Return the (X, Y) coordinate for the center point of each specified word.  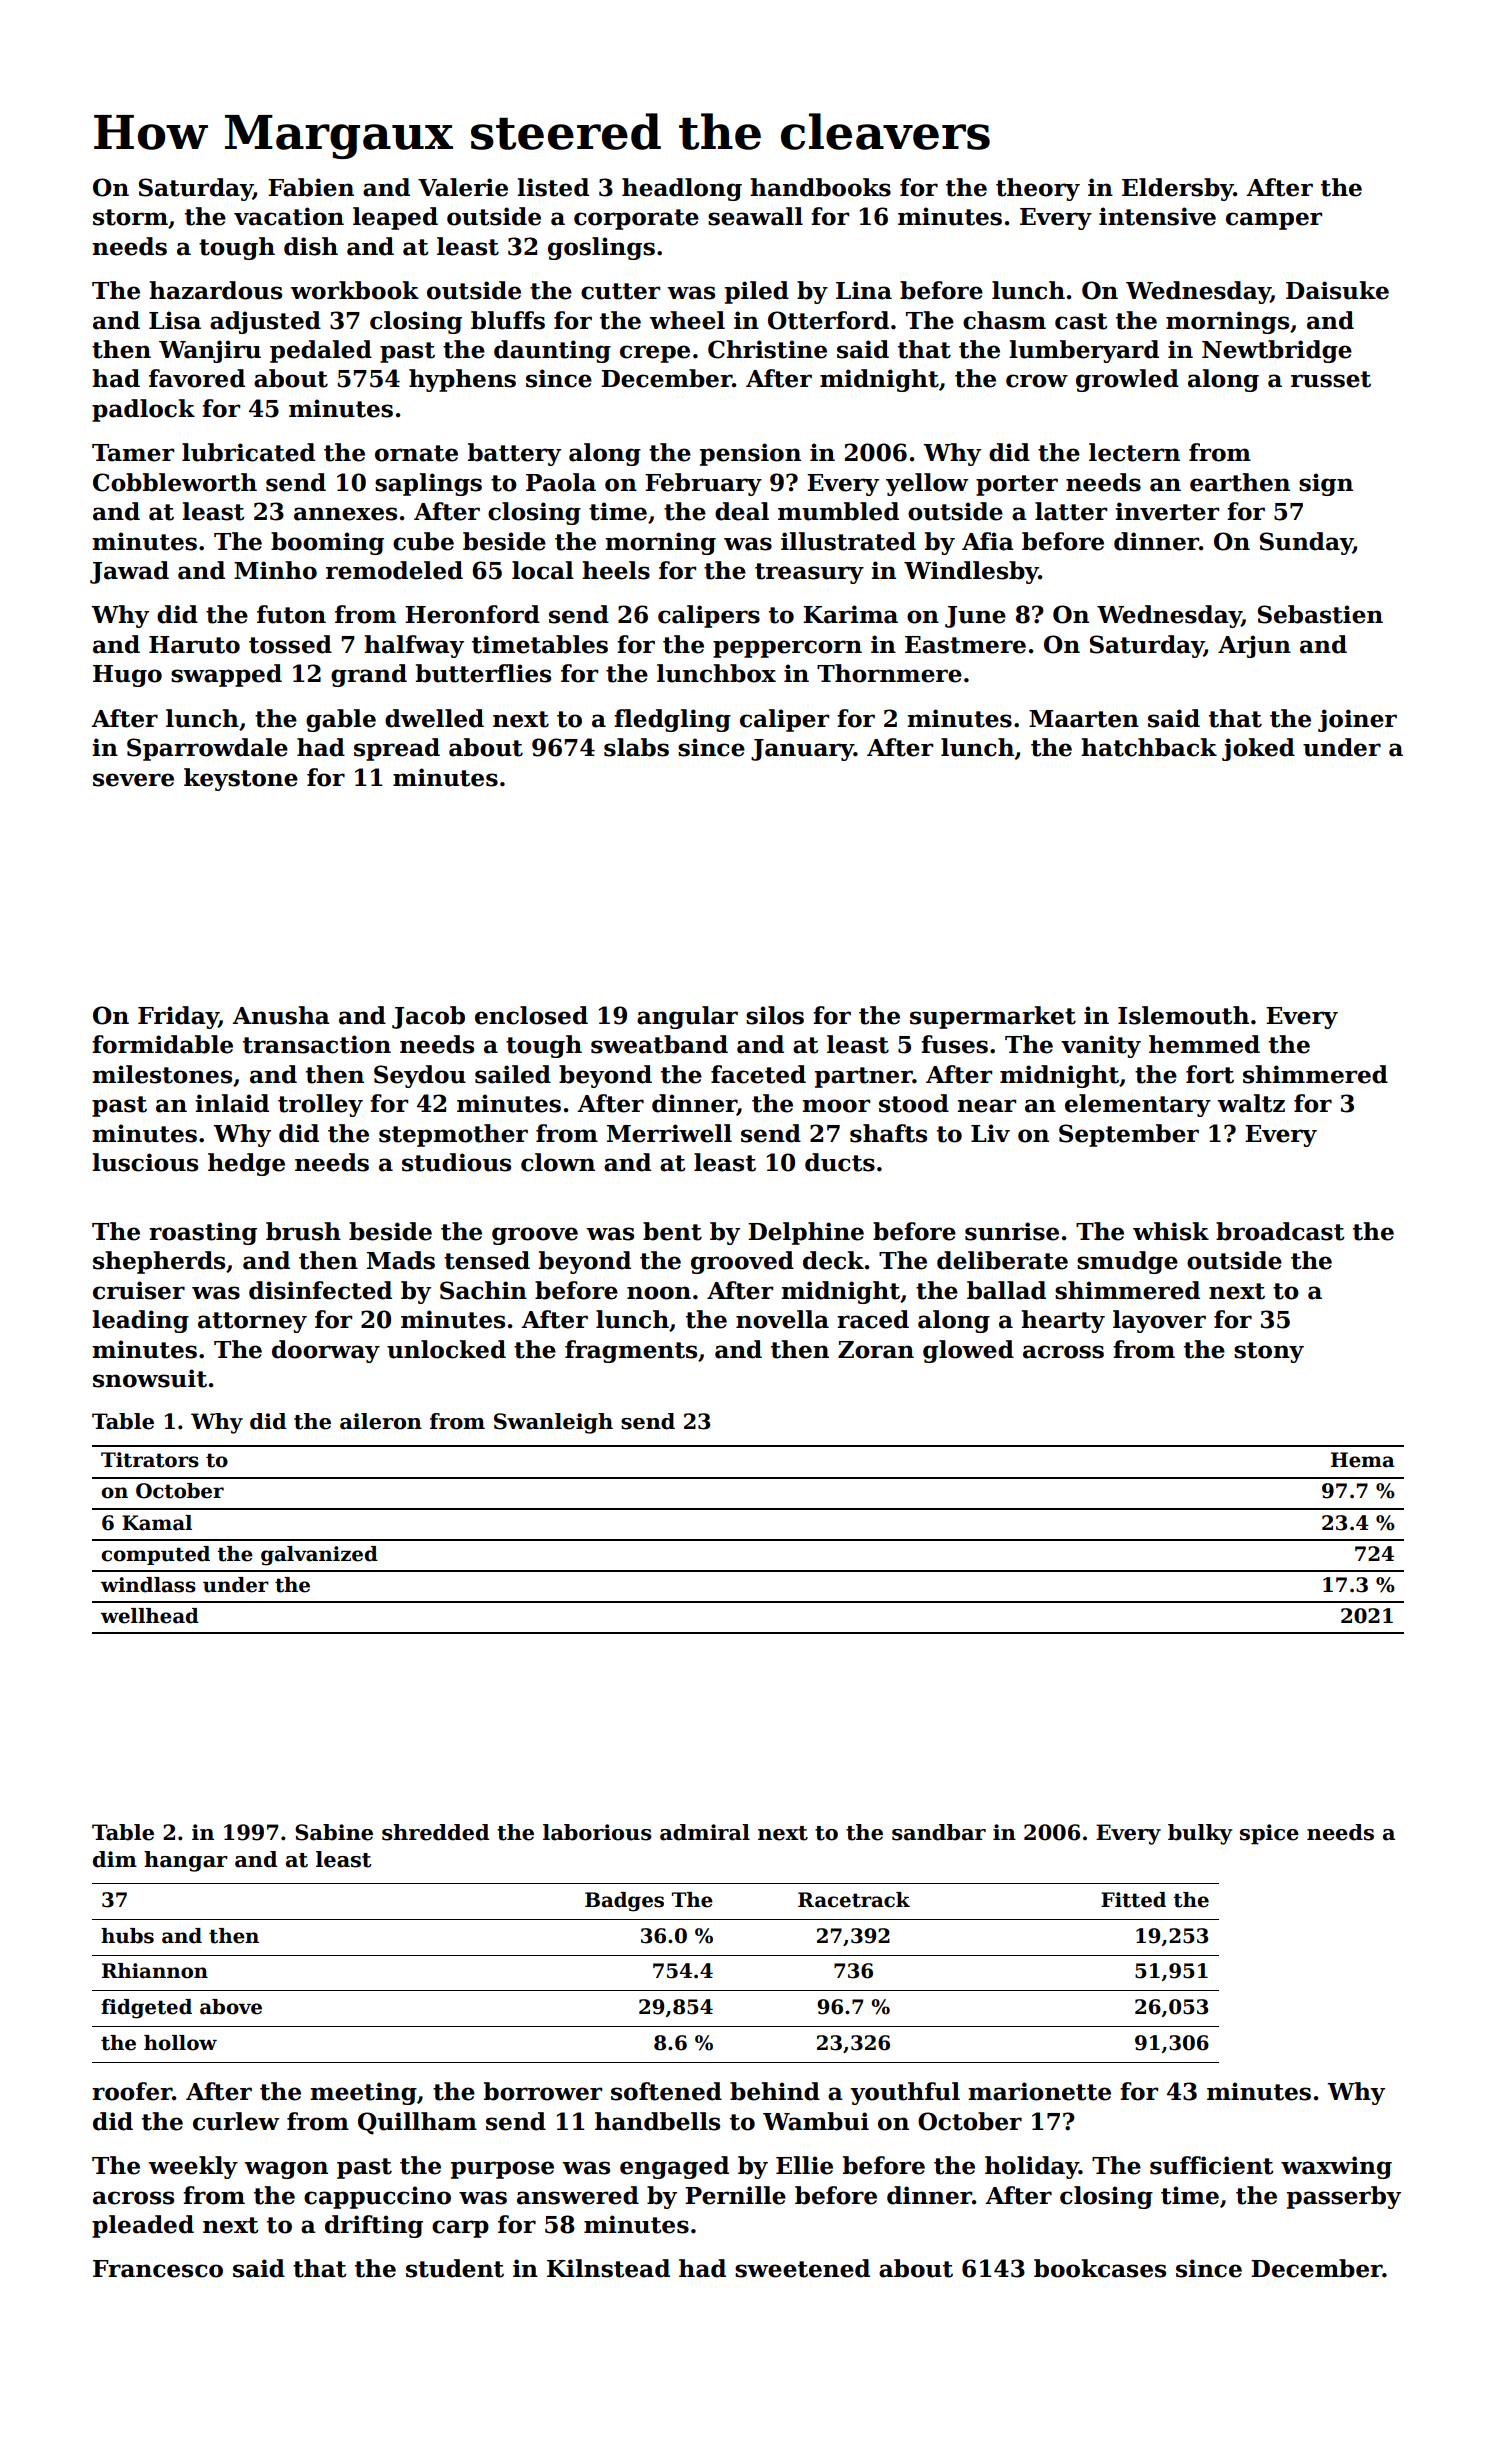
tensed (487, 1260)
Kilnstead (608, 2268)
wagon (286, 2170)
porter (1017, 485)
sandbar (939, 1832)
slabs (636, 747)
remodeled (394, 570)
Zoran (876, 1350)
